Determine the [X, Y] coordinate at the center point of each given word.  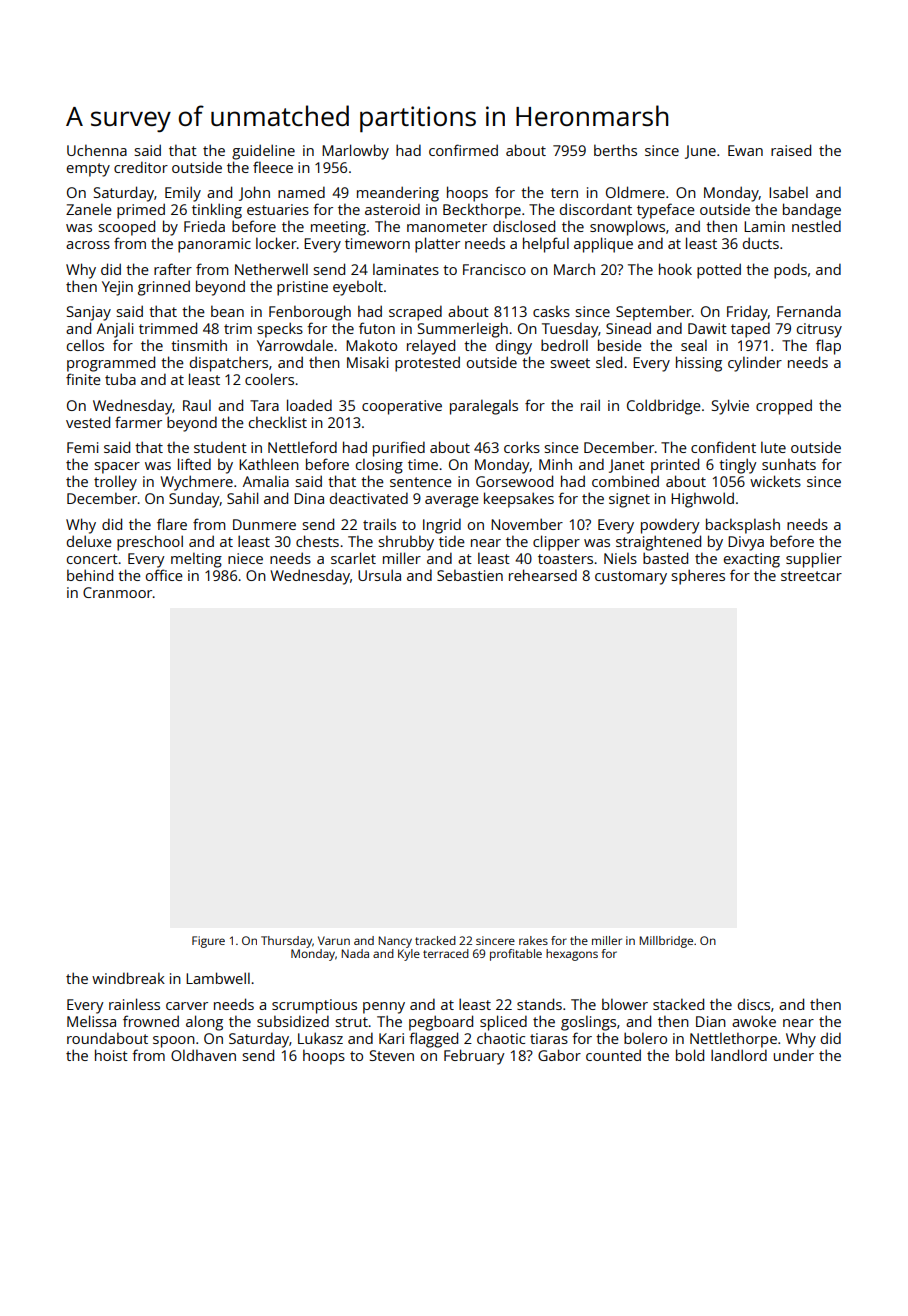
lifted [194, 464]
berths [615, 150]
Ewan [745, 150]
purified [399, 449]
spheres [698, 577]
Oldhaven [203, 1055]
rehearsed [543, 575]
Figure [208, 942]
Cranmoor [118, 592]
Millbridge [666, 942]
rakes [533, 940]
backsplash [743, 526]
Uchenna [97, 150]
